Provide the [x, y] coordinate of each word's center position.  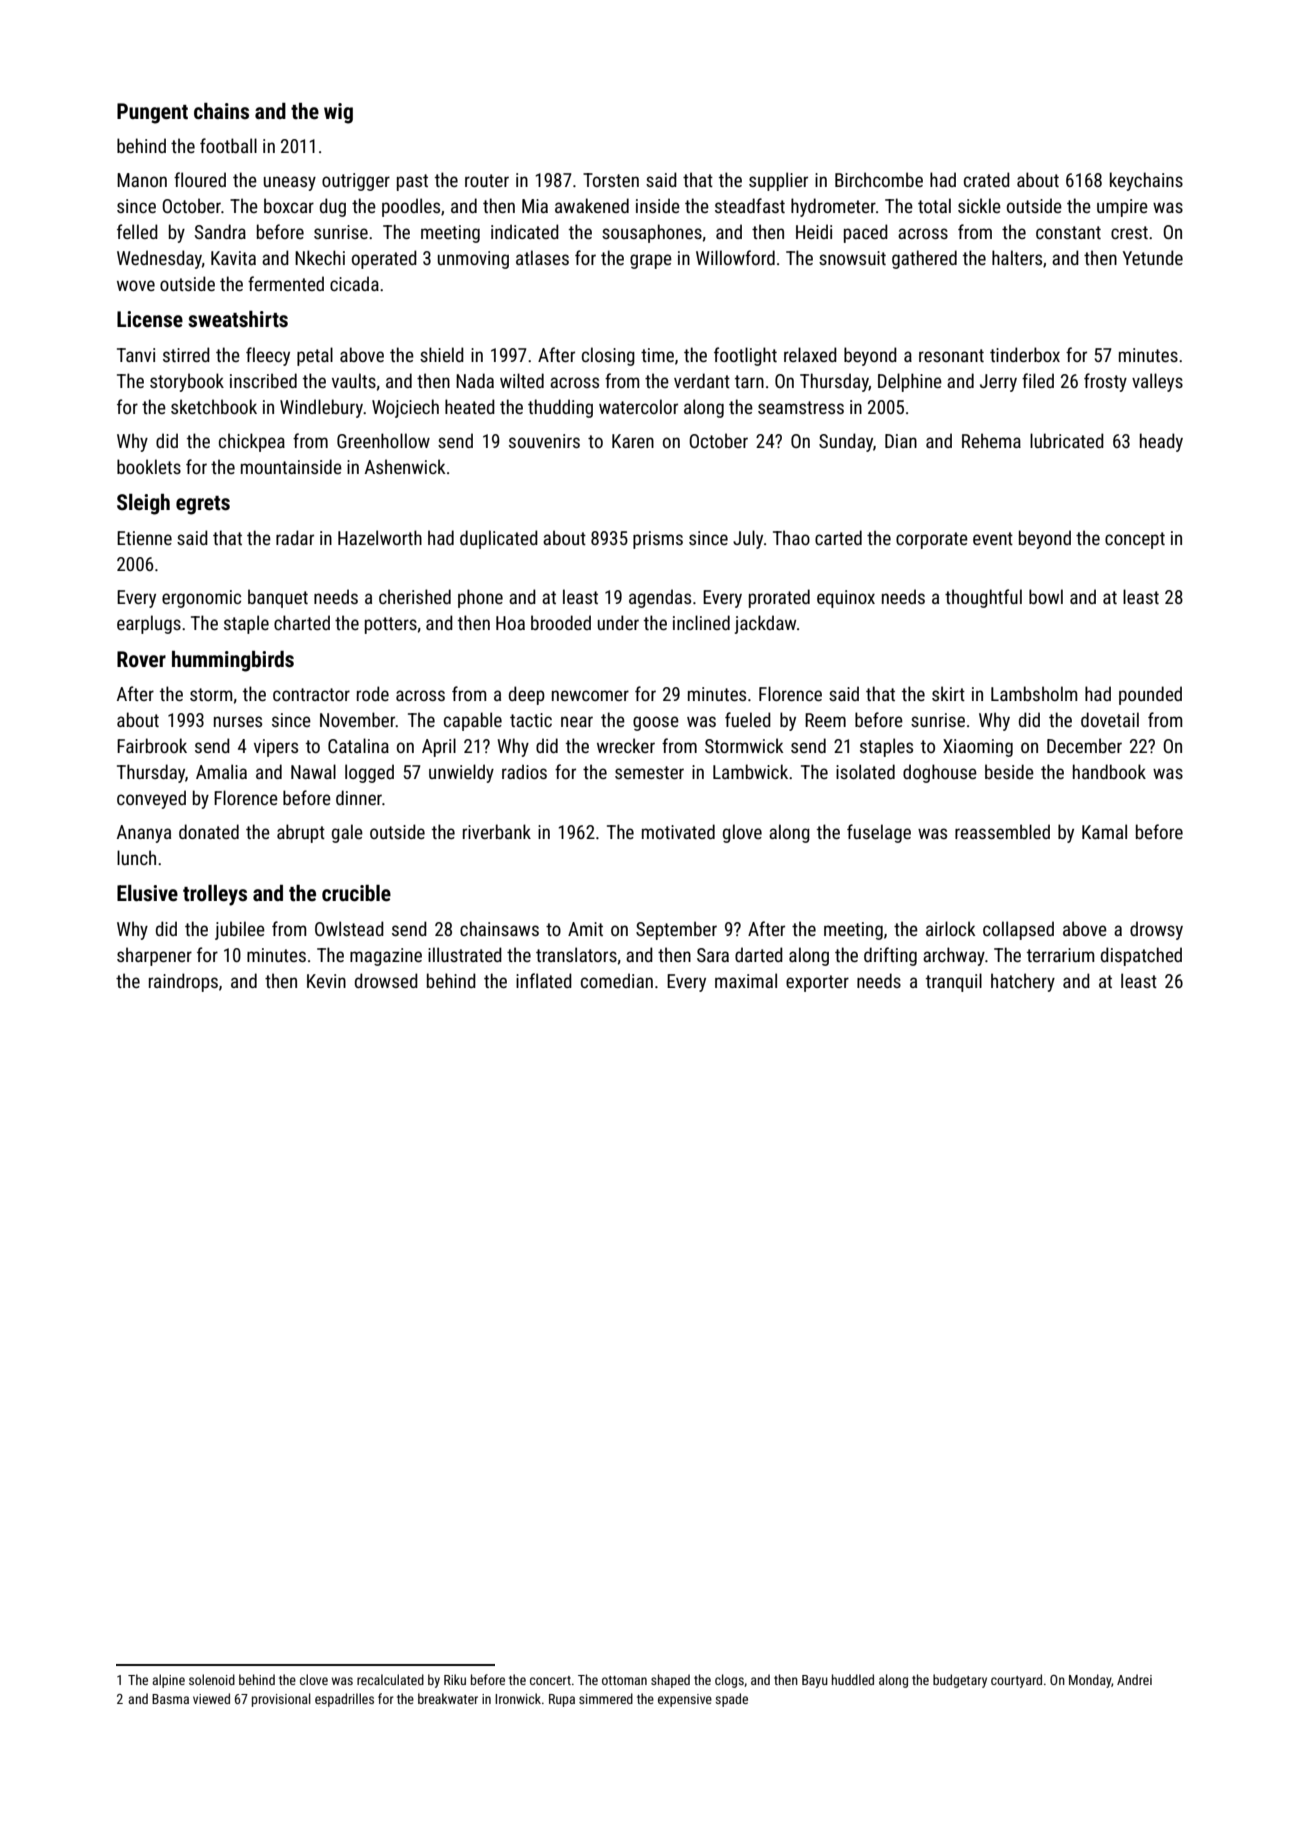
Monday [1090, 1681]
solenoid [212, 1679]
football [228, 145]
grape [651, 261]
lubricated [1067, 440]
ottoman [624, 1680]
